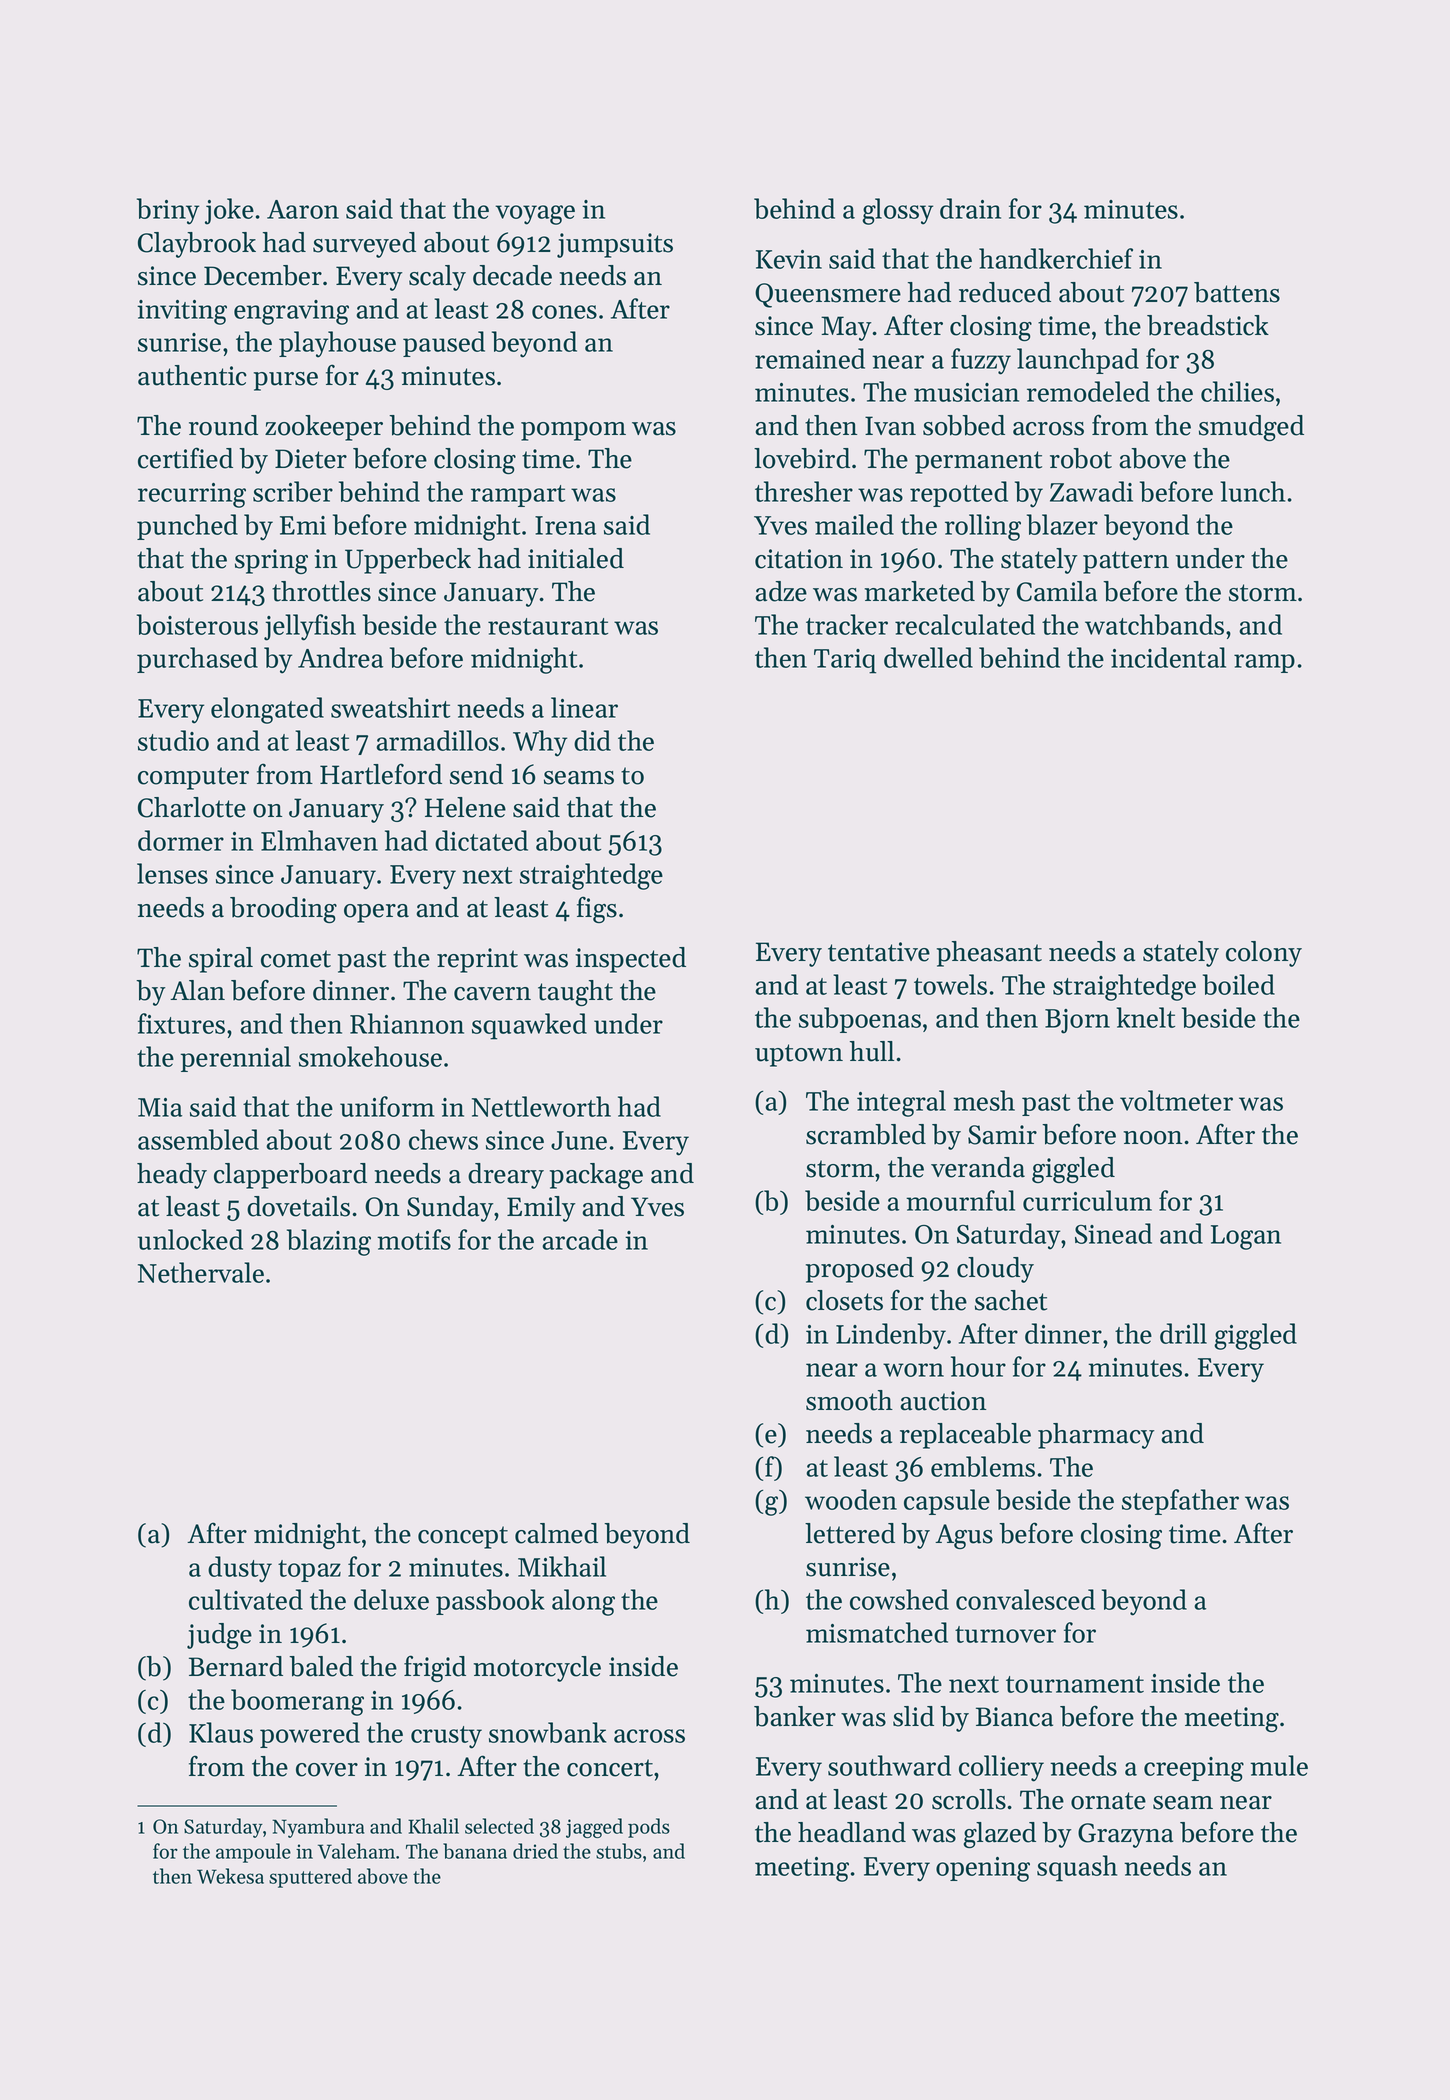  What do you see at coordinates (414, 1239) in the document?
I see `motifs` at bounding box center [414, 1239].
